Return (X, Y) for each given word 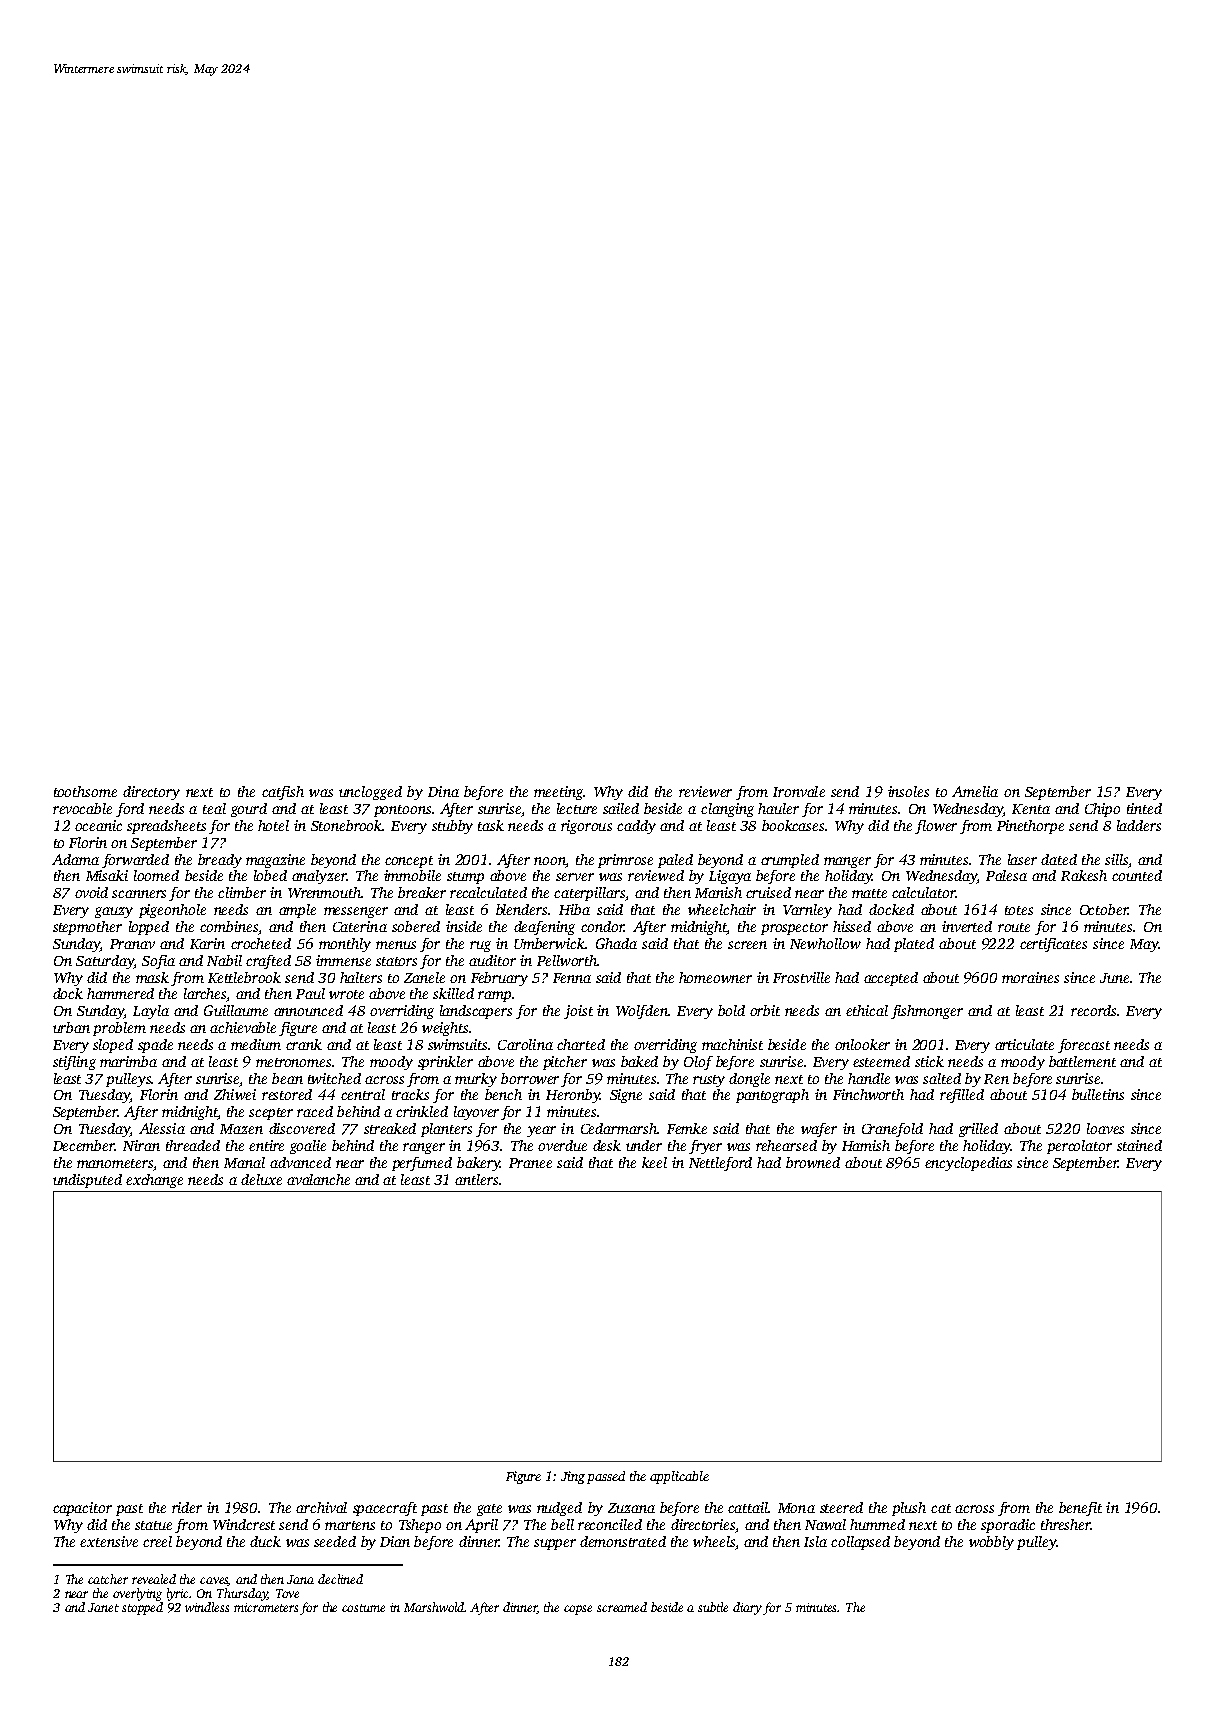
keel (654, 1162)
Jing (573, 1477)
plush (909, 1509)
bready (220, 861)
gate (489, 1510)
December (84, 1145)
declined (340, 1579)
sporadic (1008, 1526)
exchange (154, 1181)
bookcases (793, 825)
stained (1139, 1145)
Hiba (574, 909)
